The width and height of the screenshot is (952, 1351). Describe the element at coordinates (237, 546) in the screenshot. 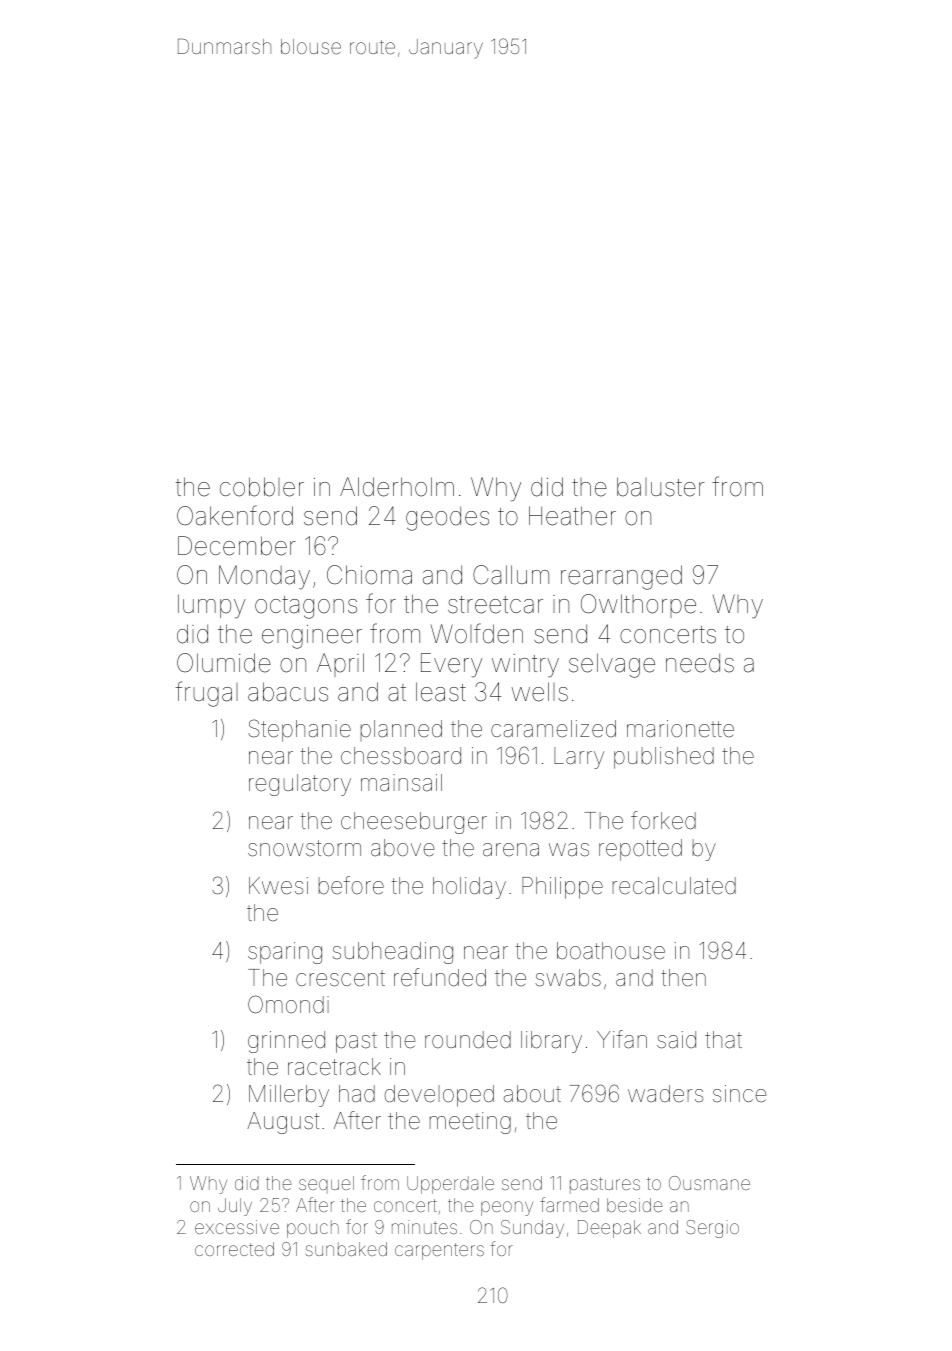

I see `December` at that location.
